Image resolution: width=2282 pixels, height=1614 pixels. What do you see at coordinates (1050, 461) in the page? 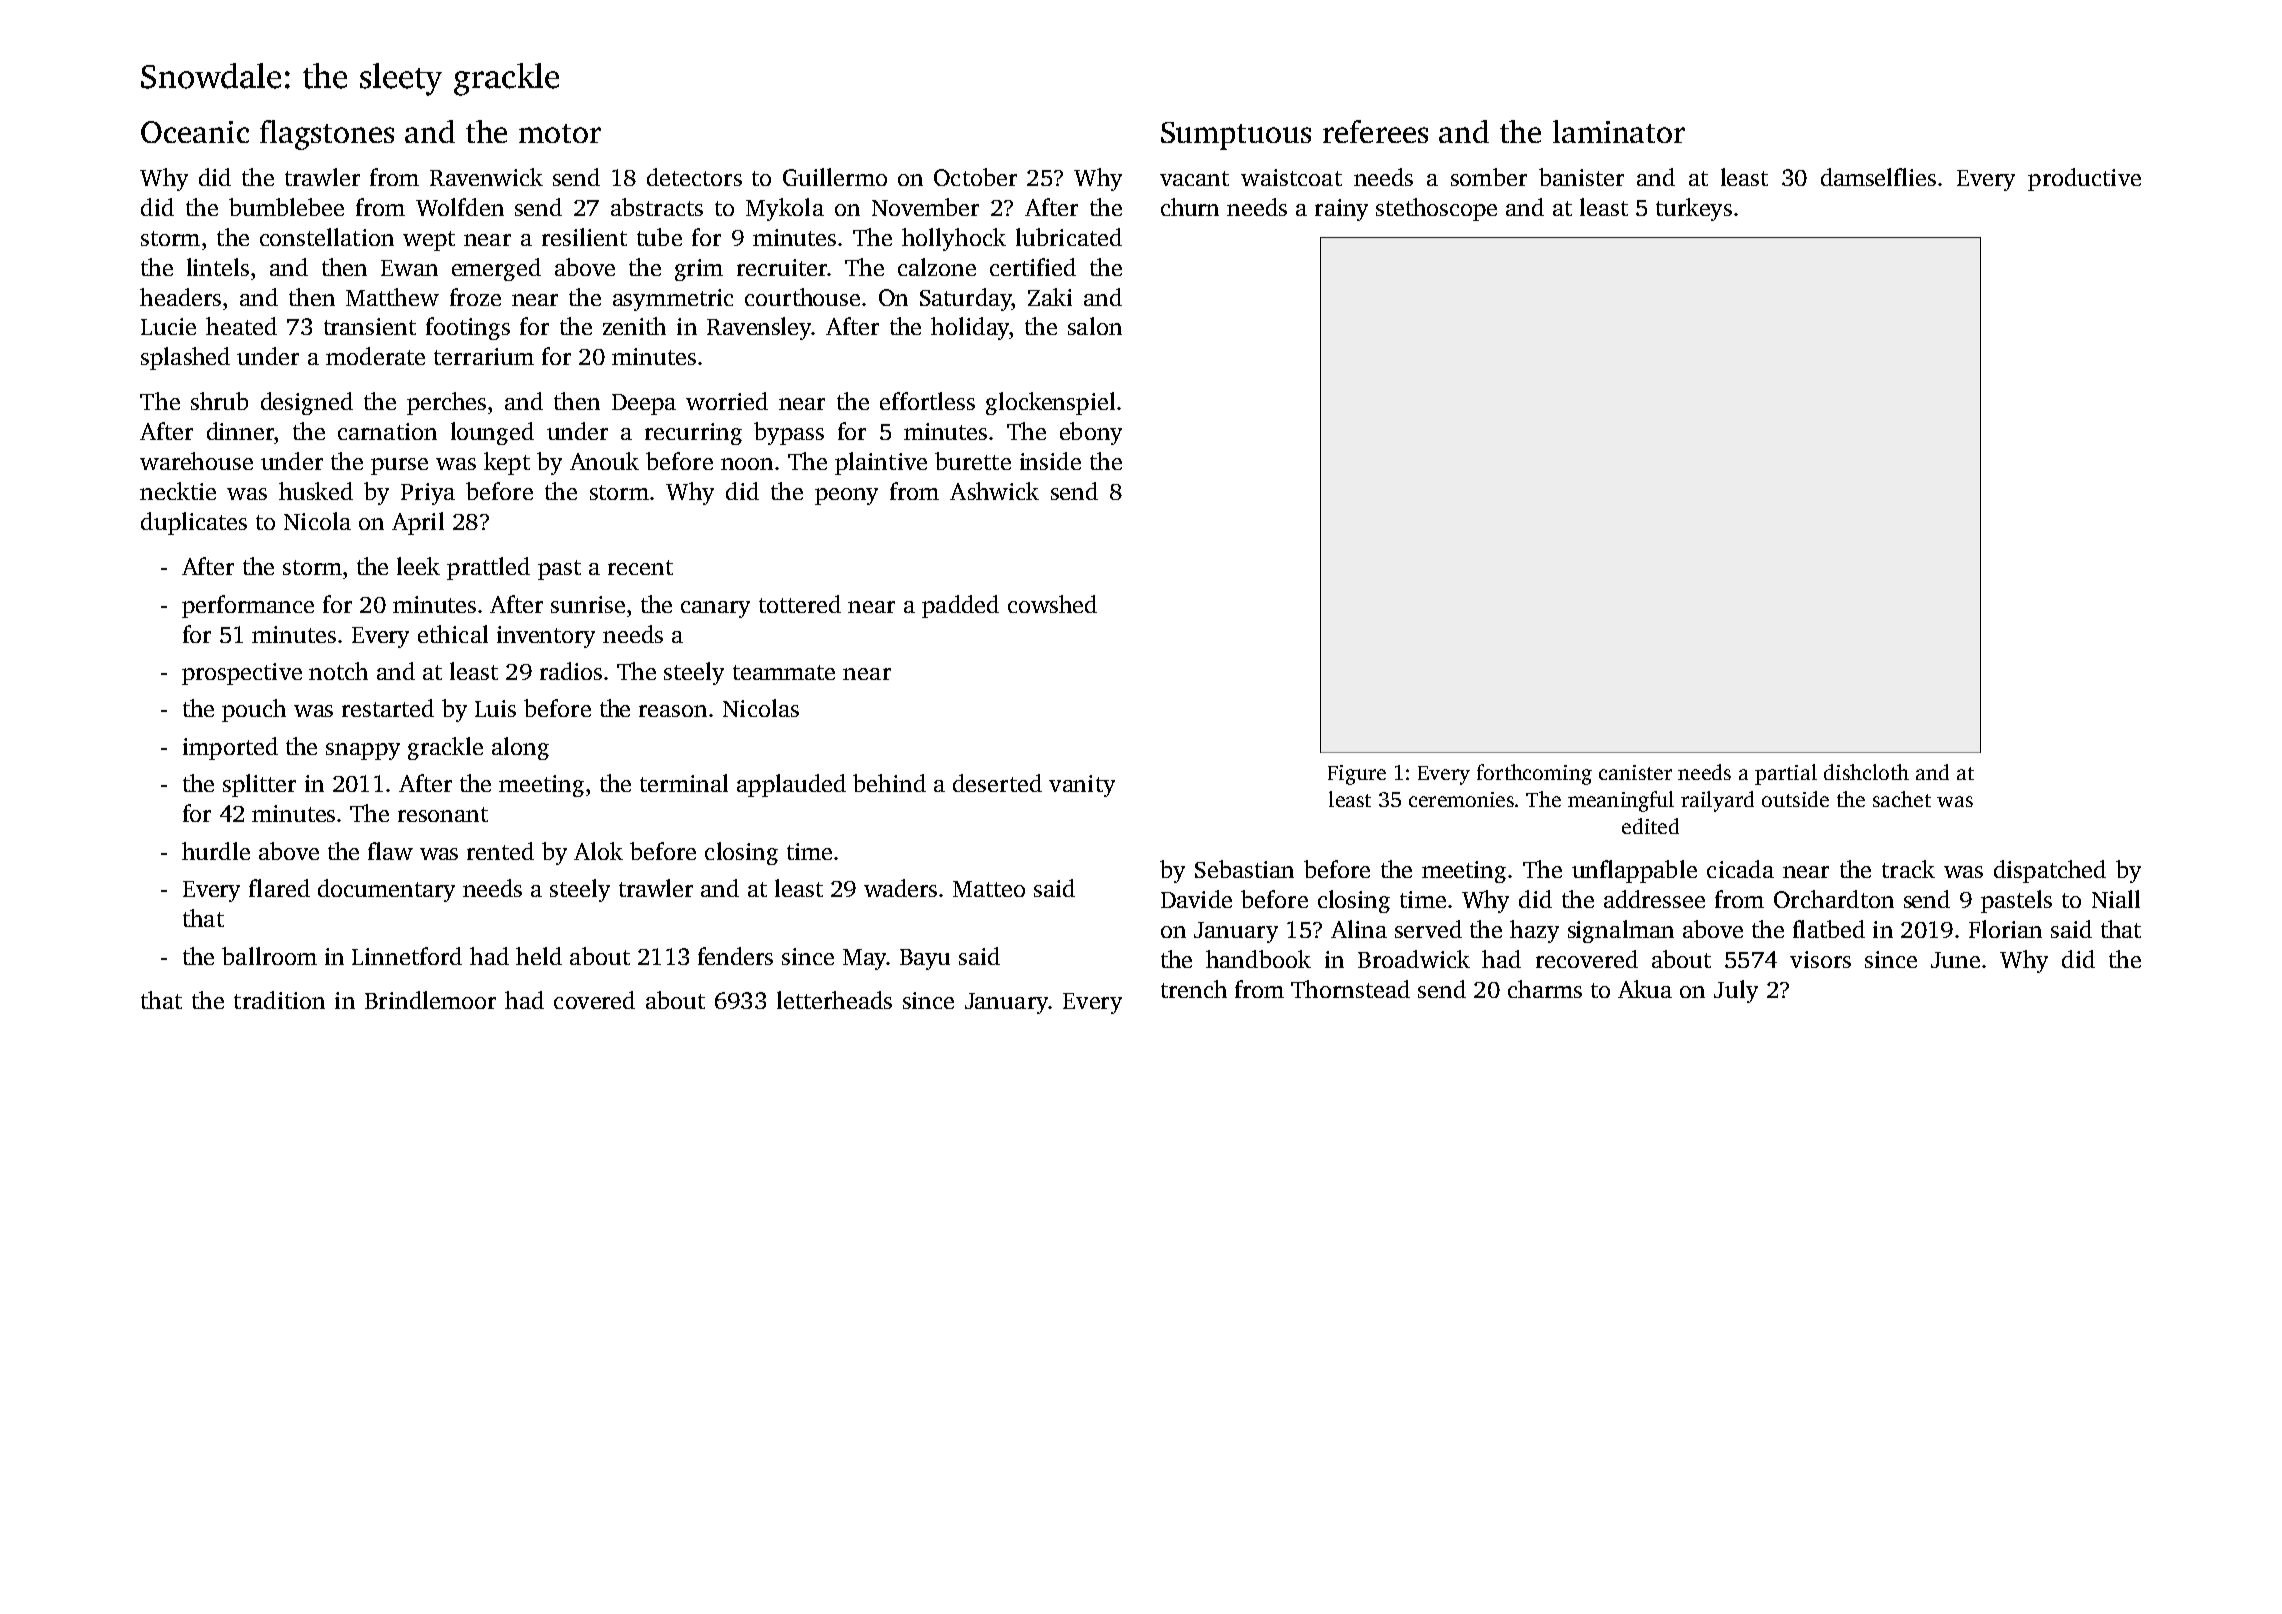
I see `inside` at bounding box center [1050, 461].
